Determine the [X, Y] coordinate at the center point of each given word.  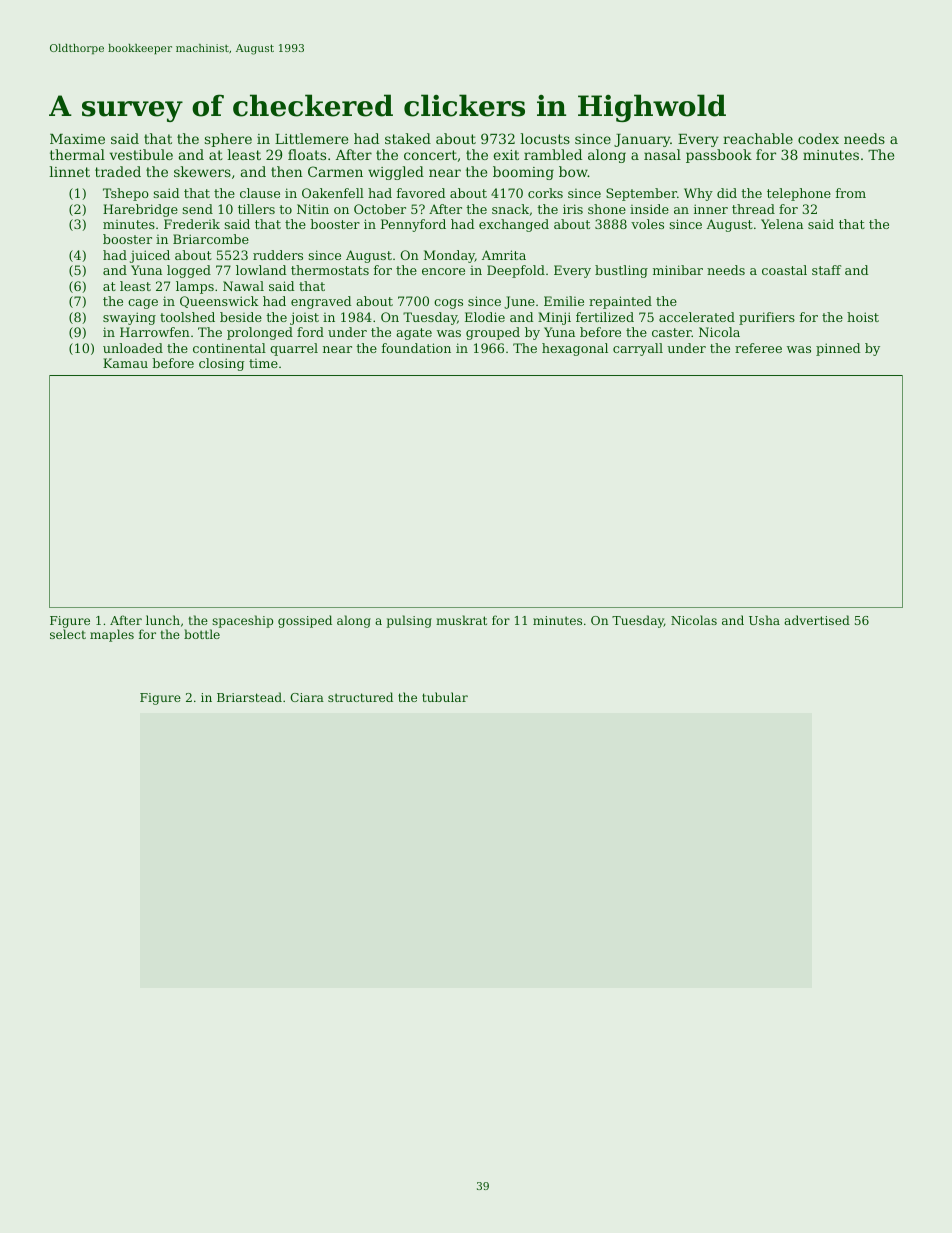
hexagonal [575, 349]
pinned [838, 349]
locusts [545, 138]
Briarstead [249, 697]
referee [758, 348]
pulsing [409, 621]
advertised [817, 620]
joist [304, 318]
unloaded [133, 348]
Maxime [77, 139]
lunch [163, 620]
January [642, 140]
